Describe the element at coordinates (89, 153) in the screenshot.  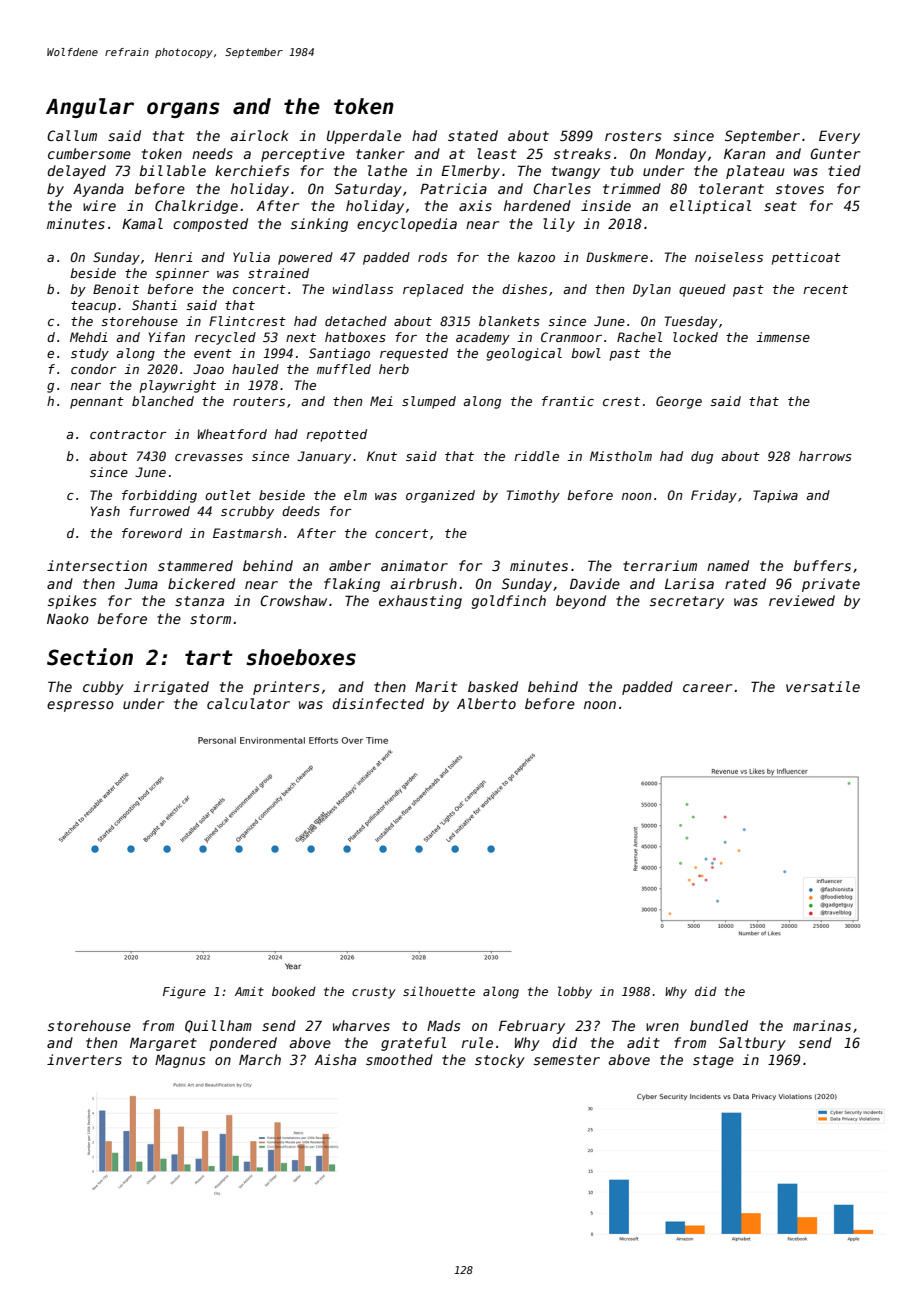
I see `cumbersome` at that location.
